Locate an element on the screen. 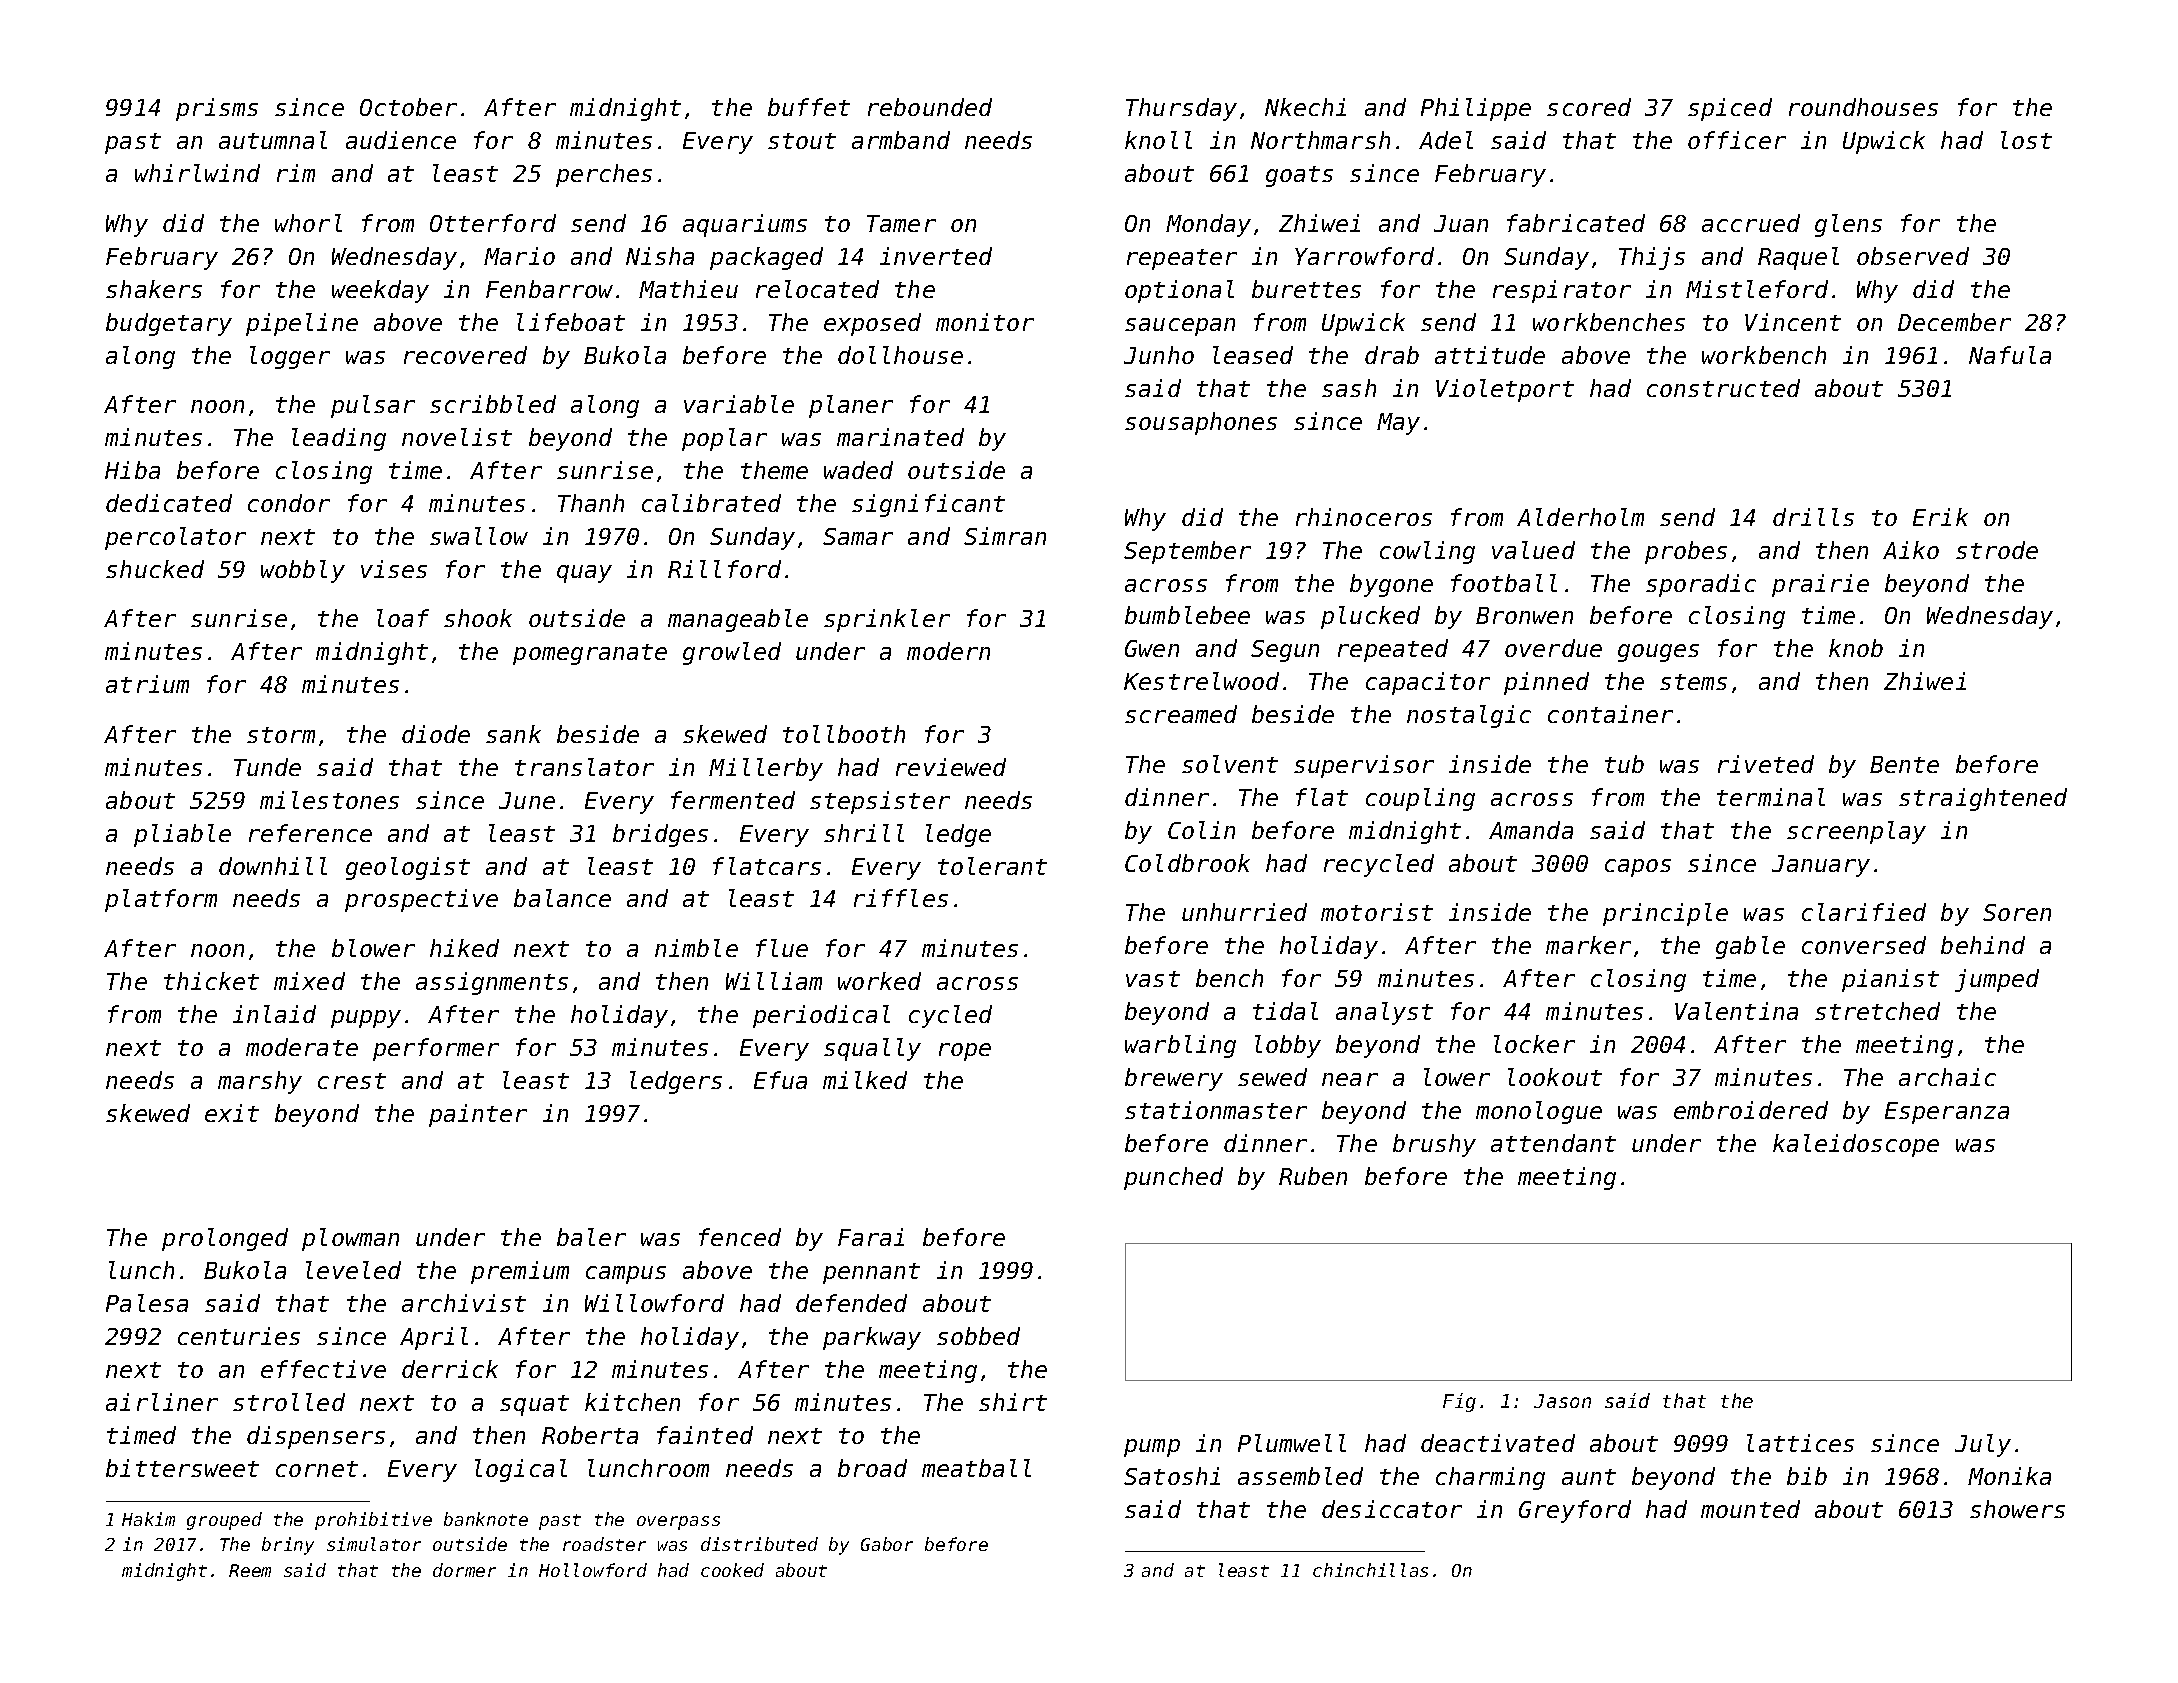 The width and height of the screenshot is (2178, 1683). mounted is located at coordinates (1750, 1509).
